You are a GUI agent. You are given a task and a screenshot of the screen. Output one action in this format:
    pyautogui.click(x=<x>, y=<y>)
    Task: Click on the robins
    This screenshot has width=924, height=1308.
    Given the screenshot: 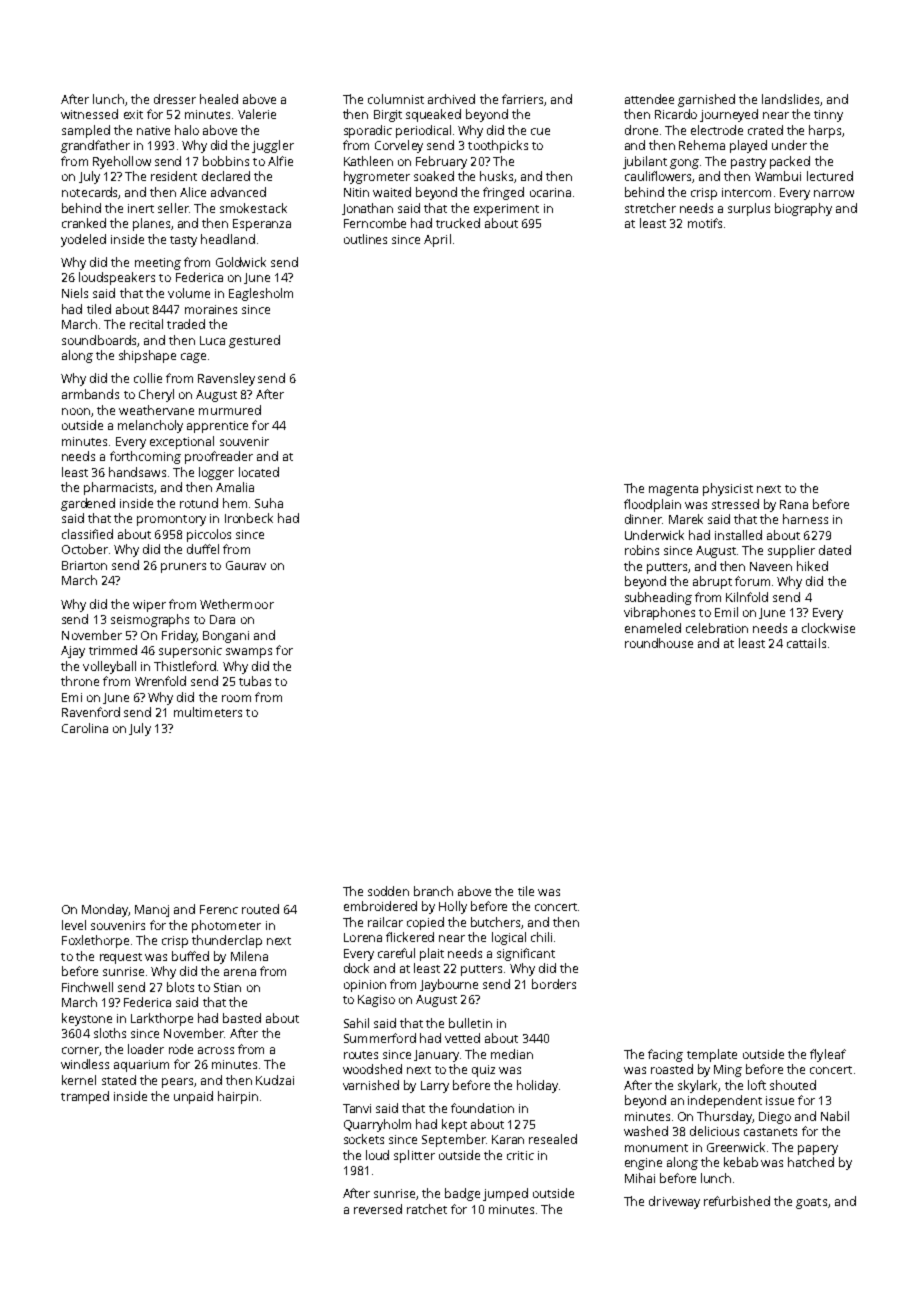 What is the action you would take?
    pyautogui.click(x=642, y=550)
